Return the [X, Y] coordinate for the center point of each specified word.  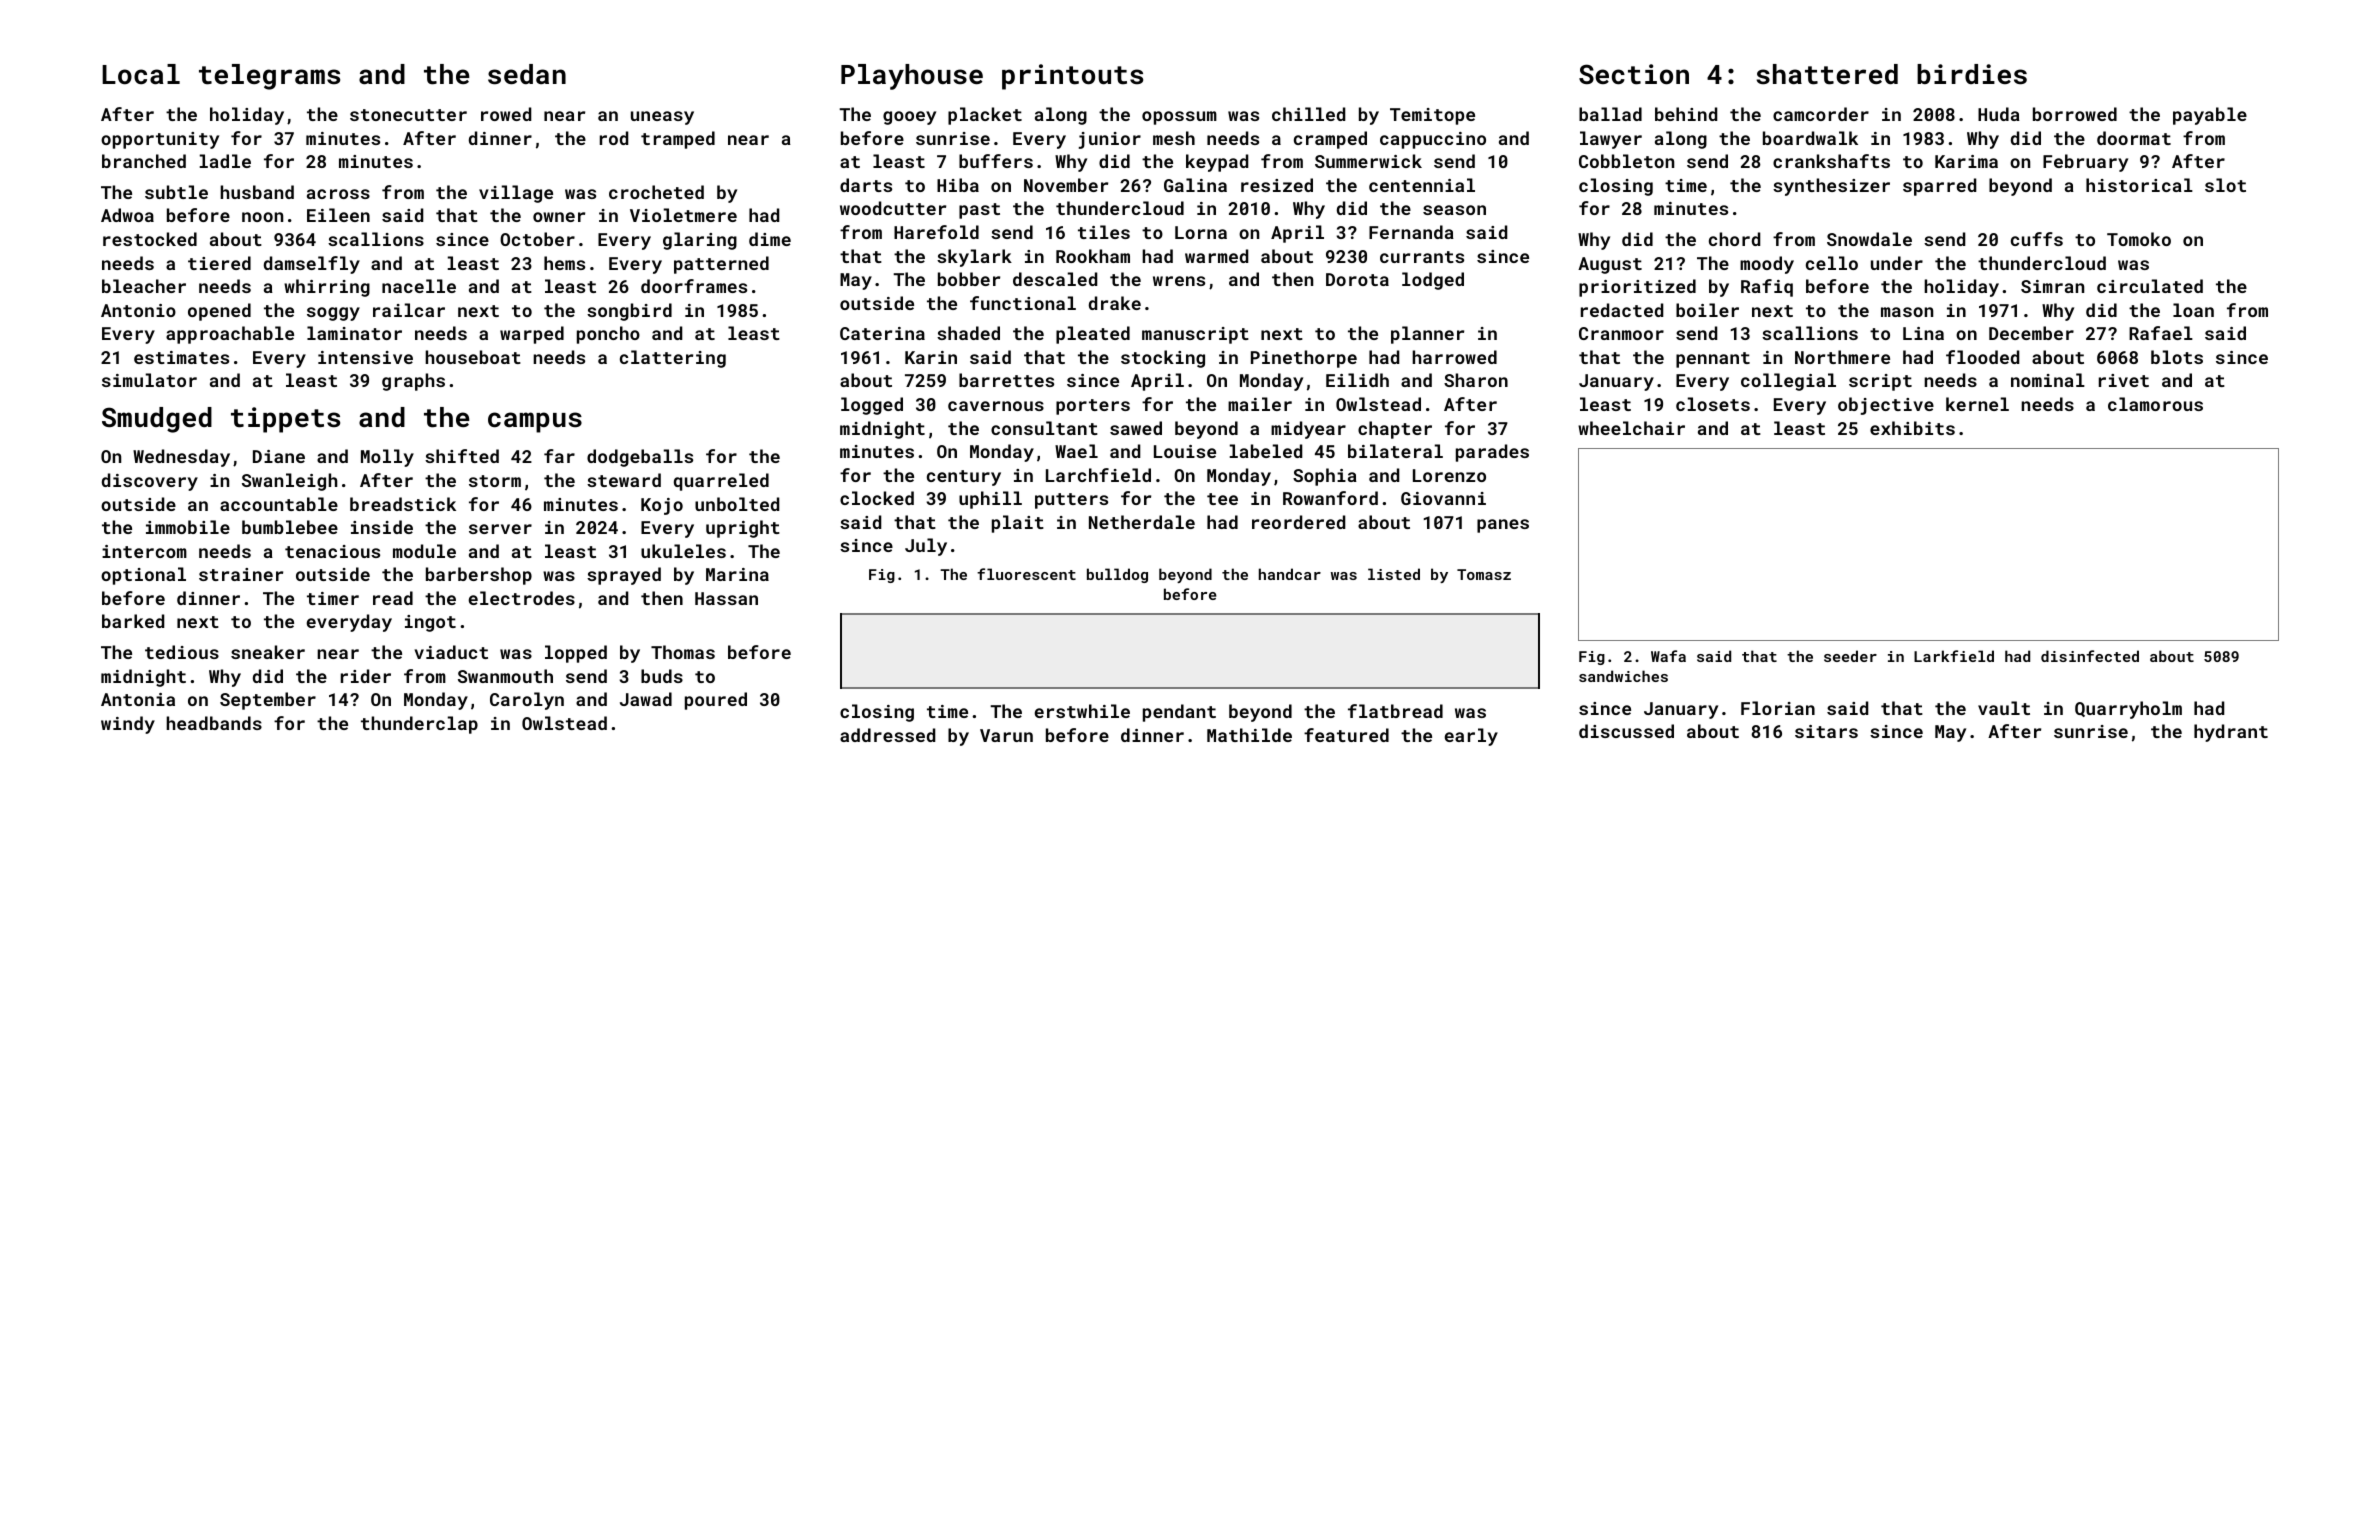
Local [141, 74]
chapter [1395, 430]
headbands [214, 723]
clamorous [2155, 404]
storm [495, 481]
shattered [1827, 74]
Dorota [1357, 279]
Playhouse [912, 77]
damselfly [312, 265]
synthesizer [1831, 187]
